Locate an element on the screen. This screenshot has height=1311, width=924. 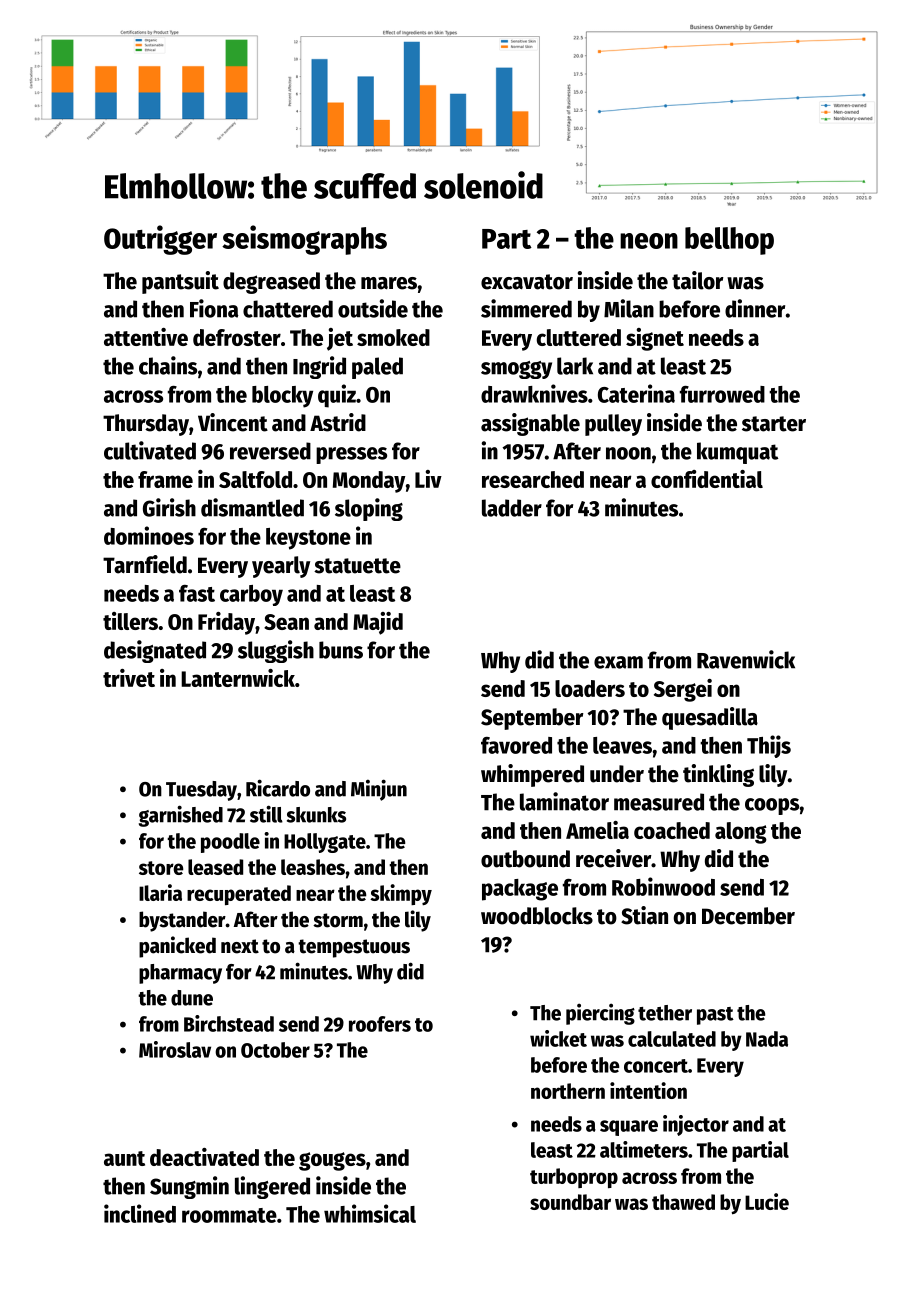
soundbar is located at coordinates (570, 1202).
